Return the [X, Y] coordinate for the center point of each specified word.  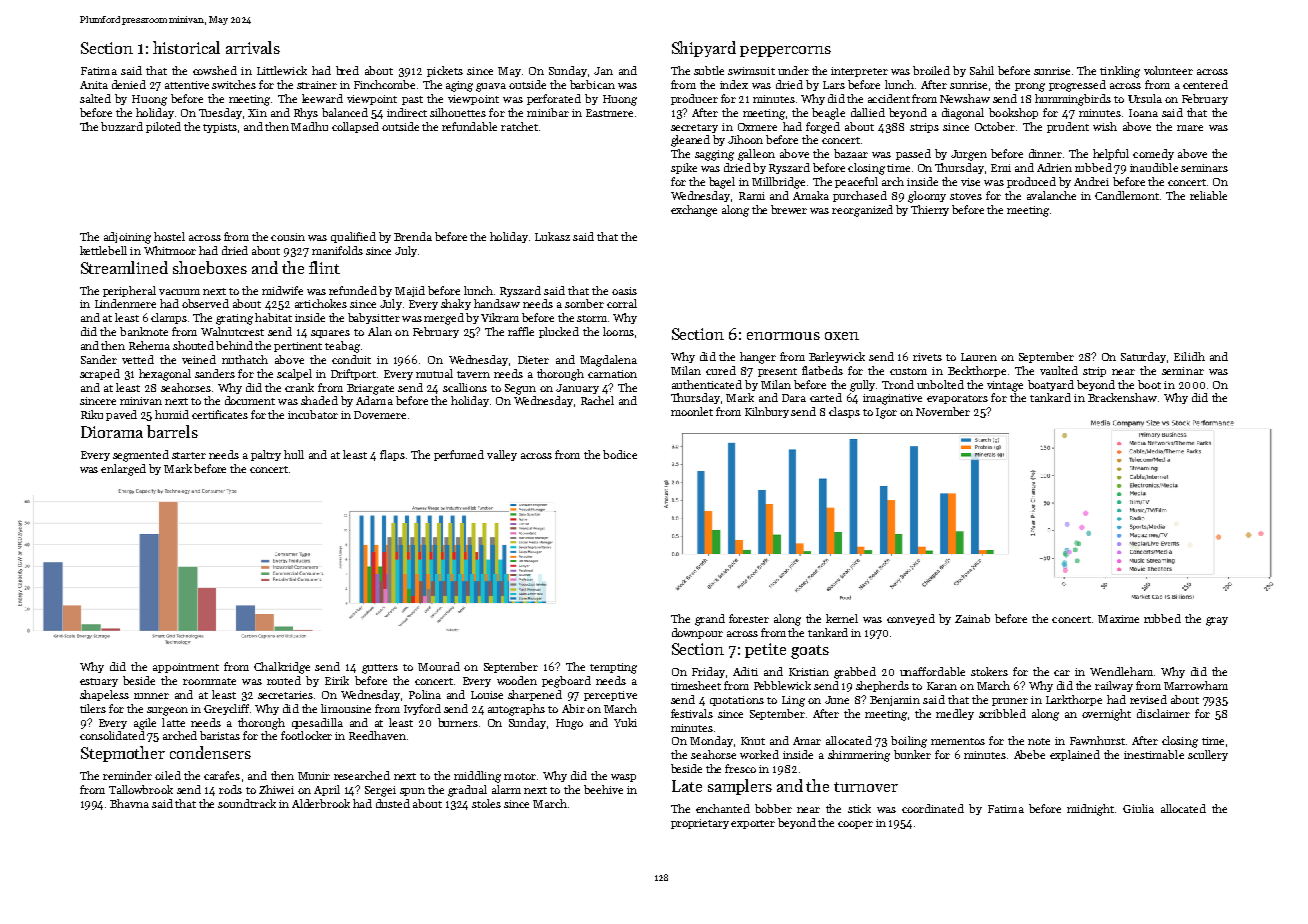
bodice [620, 454]
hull [294, 454]
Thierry [930, 210]
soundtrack [247, 803]
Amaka [811, 195]
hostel [169, 236]
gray [1217, 621]
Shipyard [704, 49]
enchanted [723, 808]
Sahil [982, 70]
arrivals [253, 47]
